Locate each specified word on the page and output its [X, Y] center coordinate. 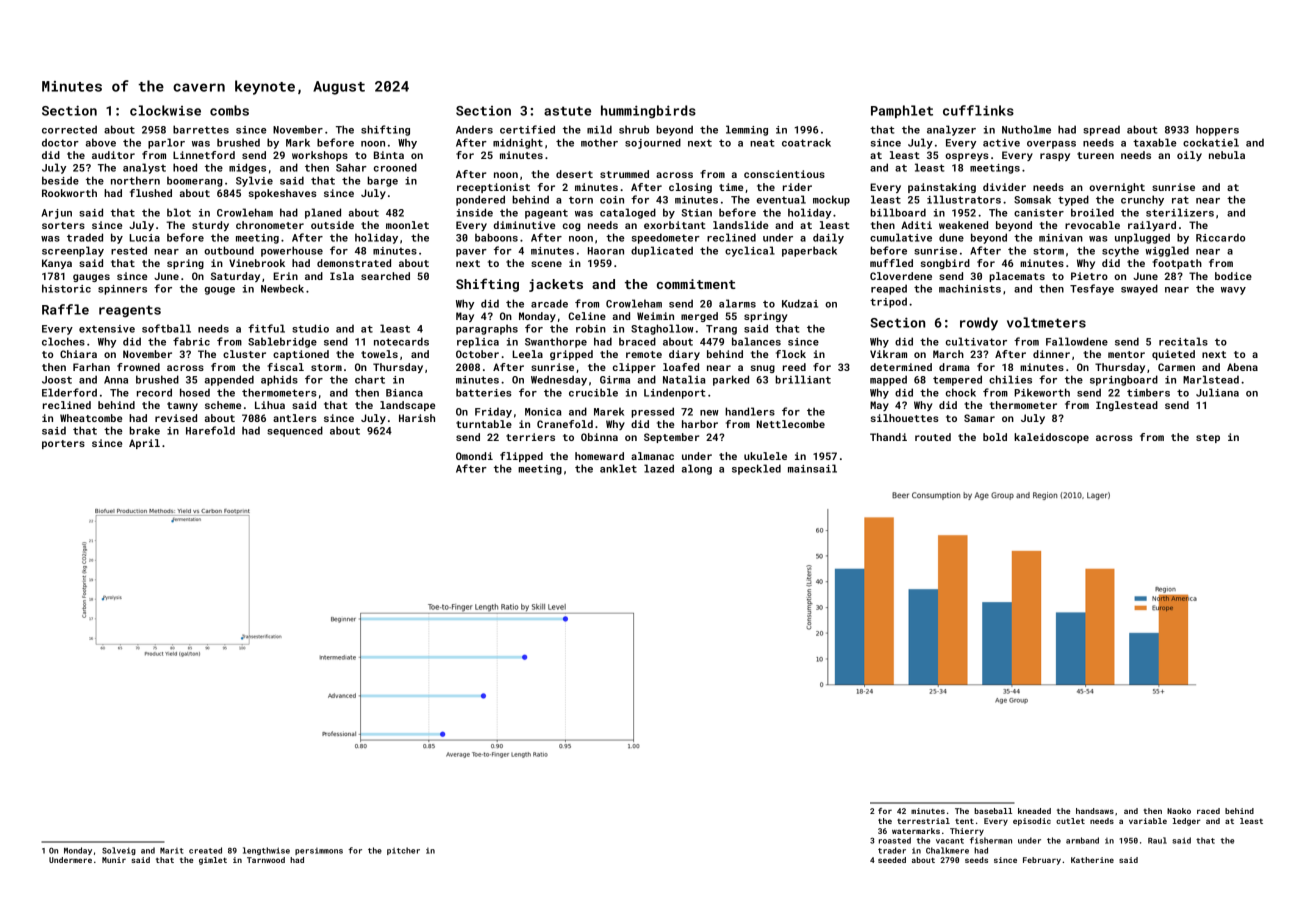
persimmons [319, 851]
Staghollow [662, 329]
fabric [191, 341]
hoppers [1217, 130]
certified [527, 129]
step [1208, 438]
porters [63, 444]
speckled [756, 469]
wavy [1233, 291]
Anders [474, 129]
